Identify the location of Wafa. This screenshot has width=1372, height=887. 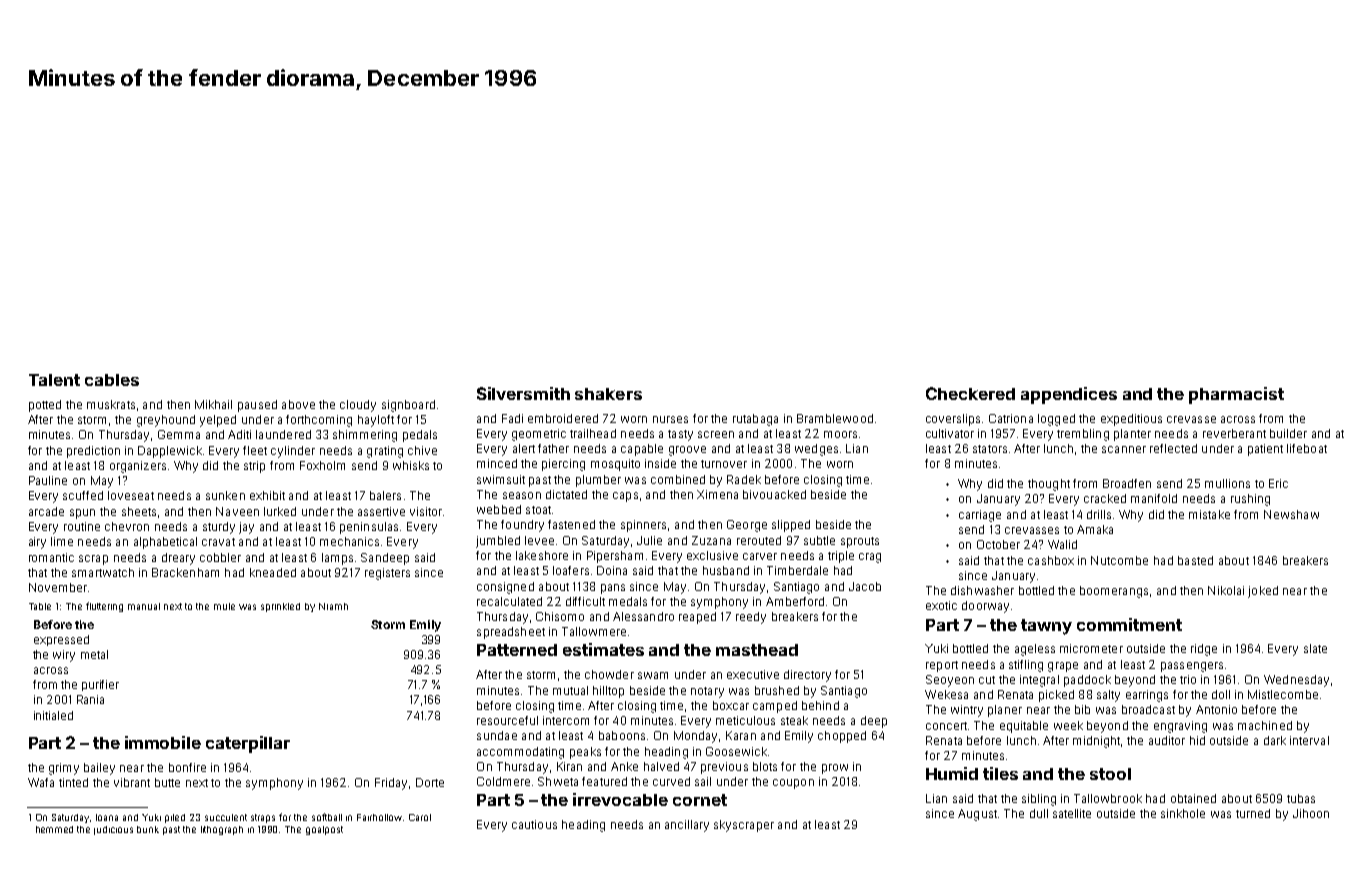
(41, 782).
